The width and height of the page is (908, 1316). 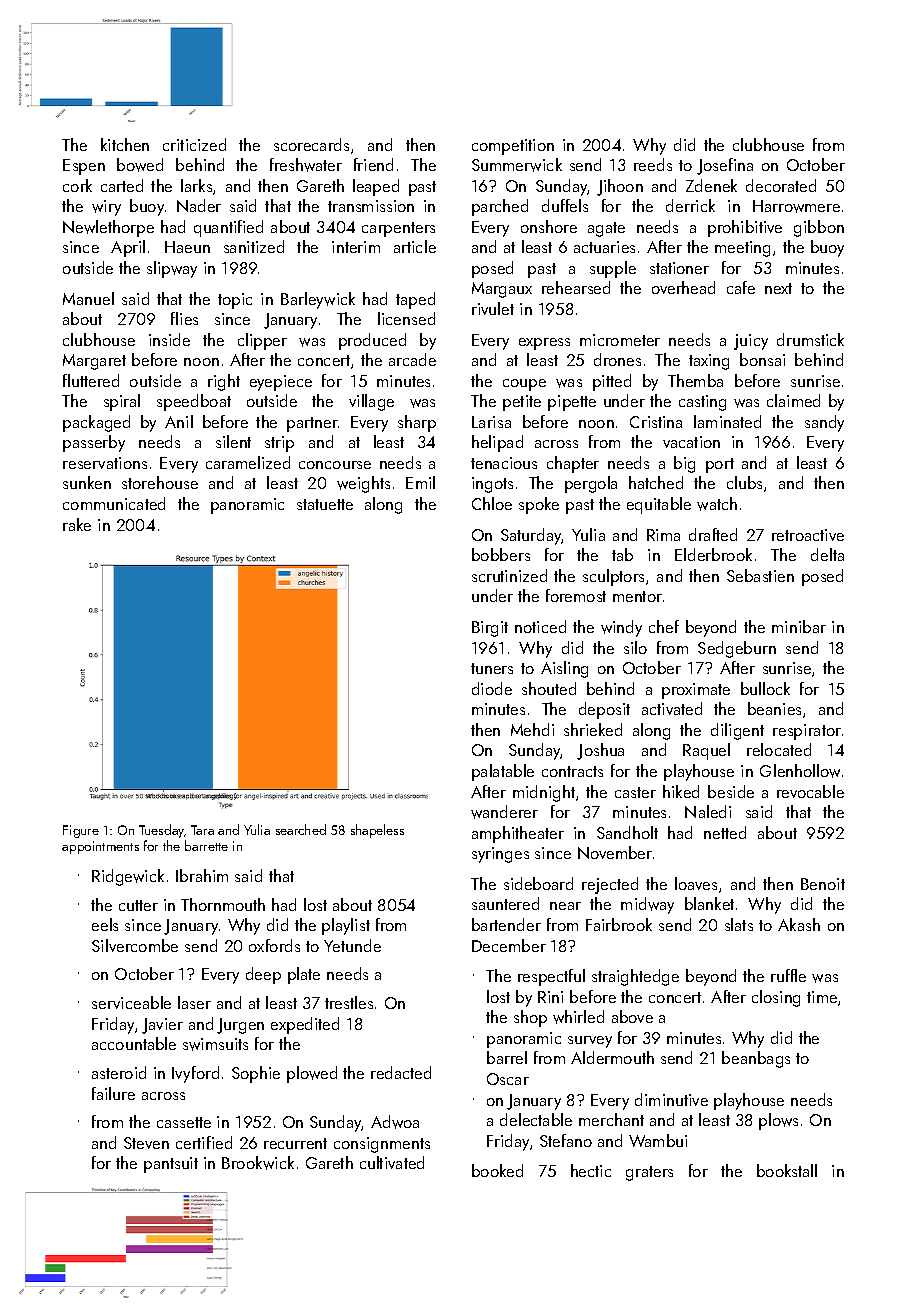 What do you see at coordinates (202, 830) in the page?
I see `Tara` at bounding box center [202, 830].
